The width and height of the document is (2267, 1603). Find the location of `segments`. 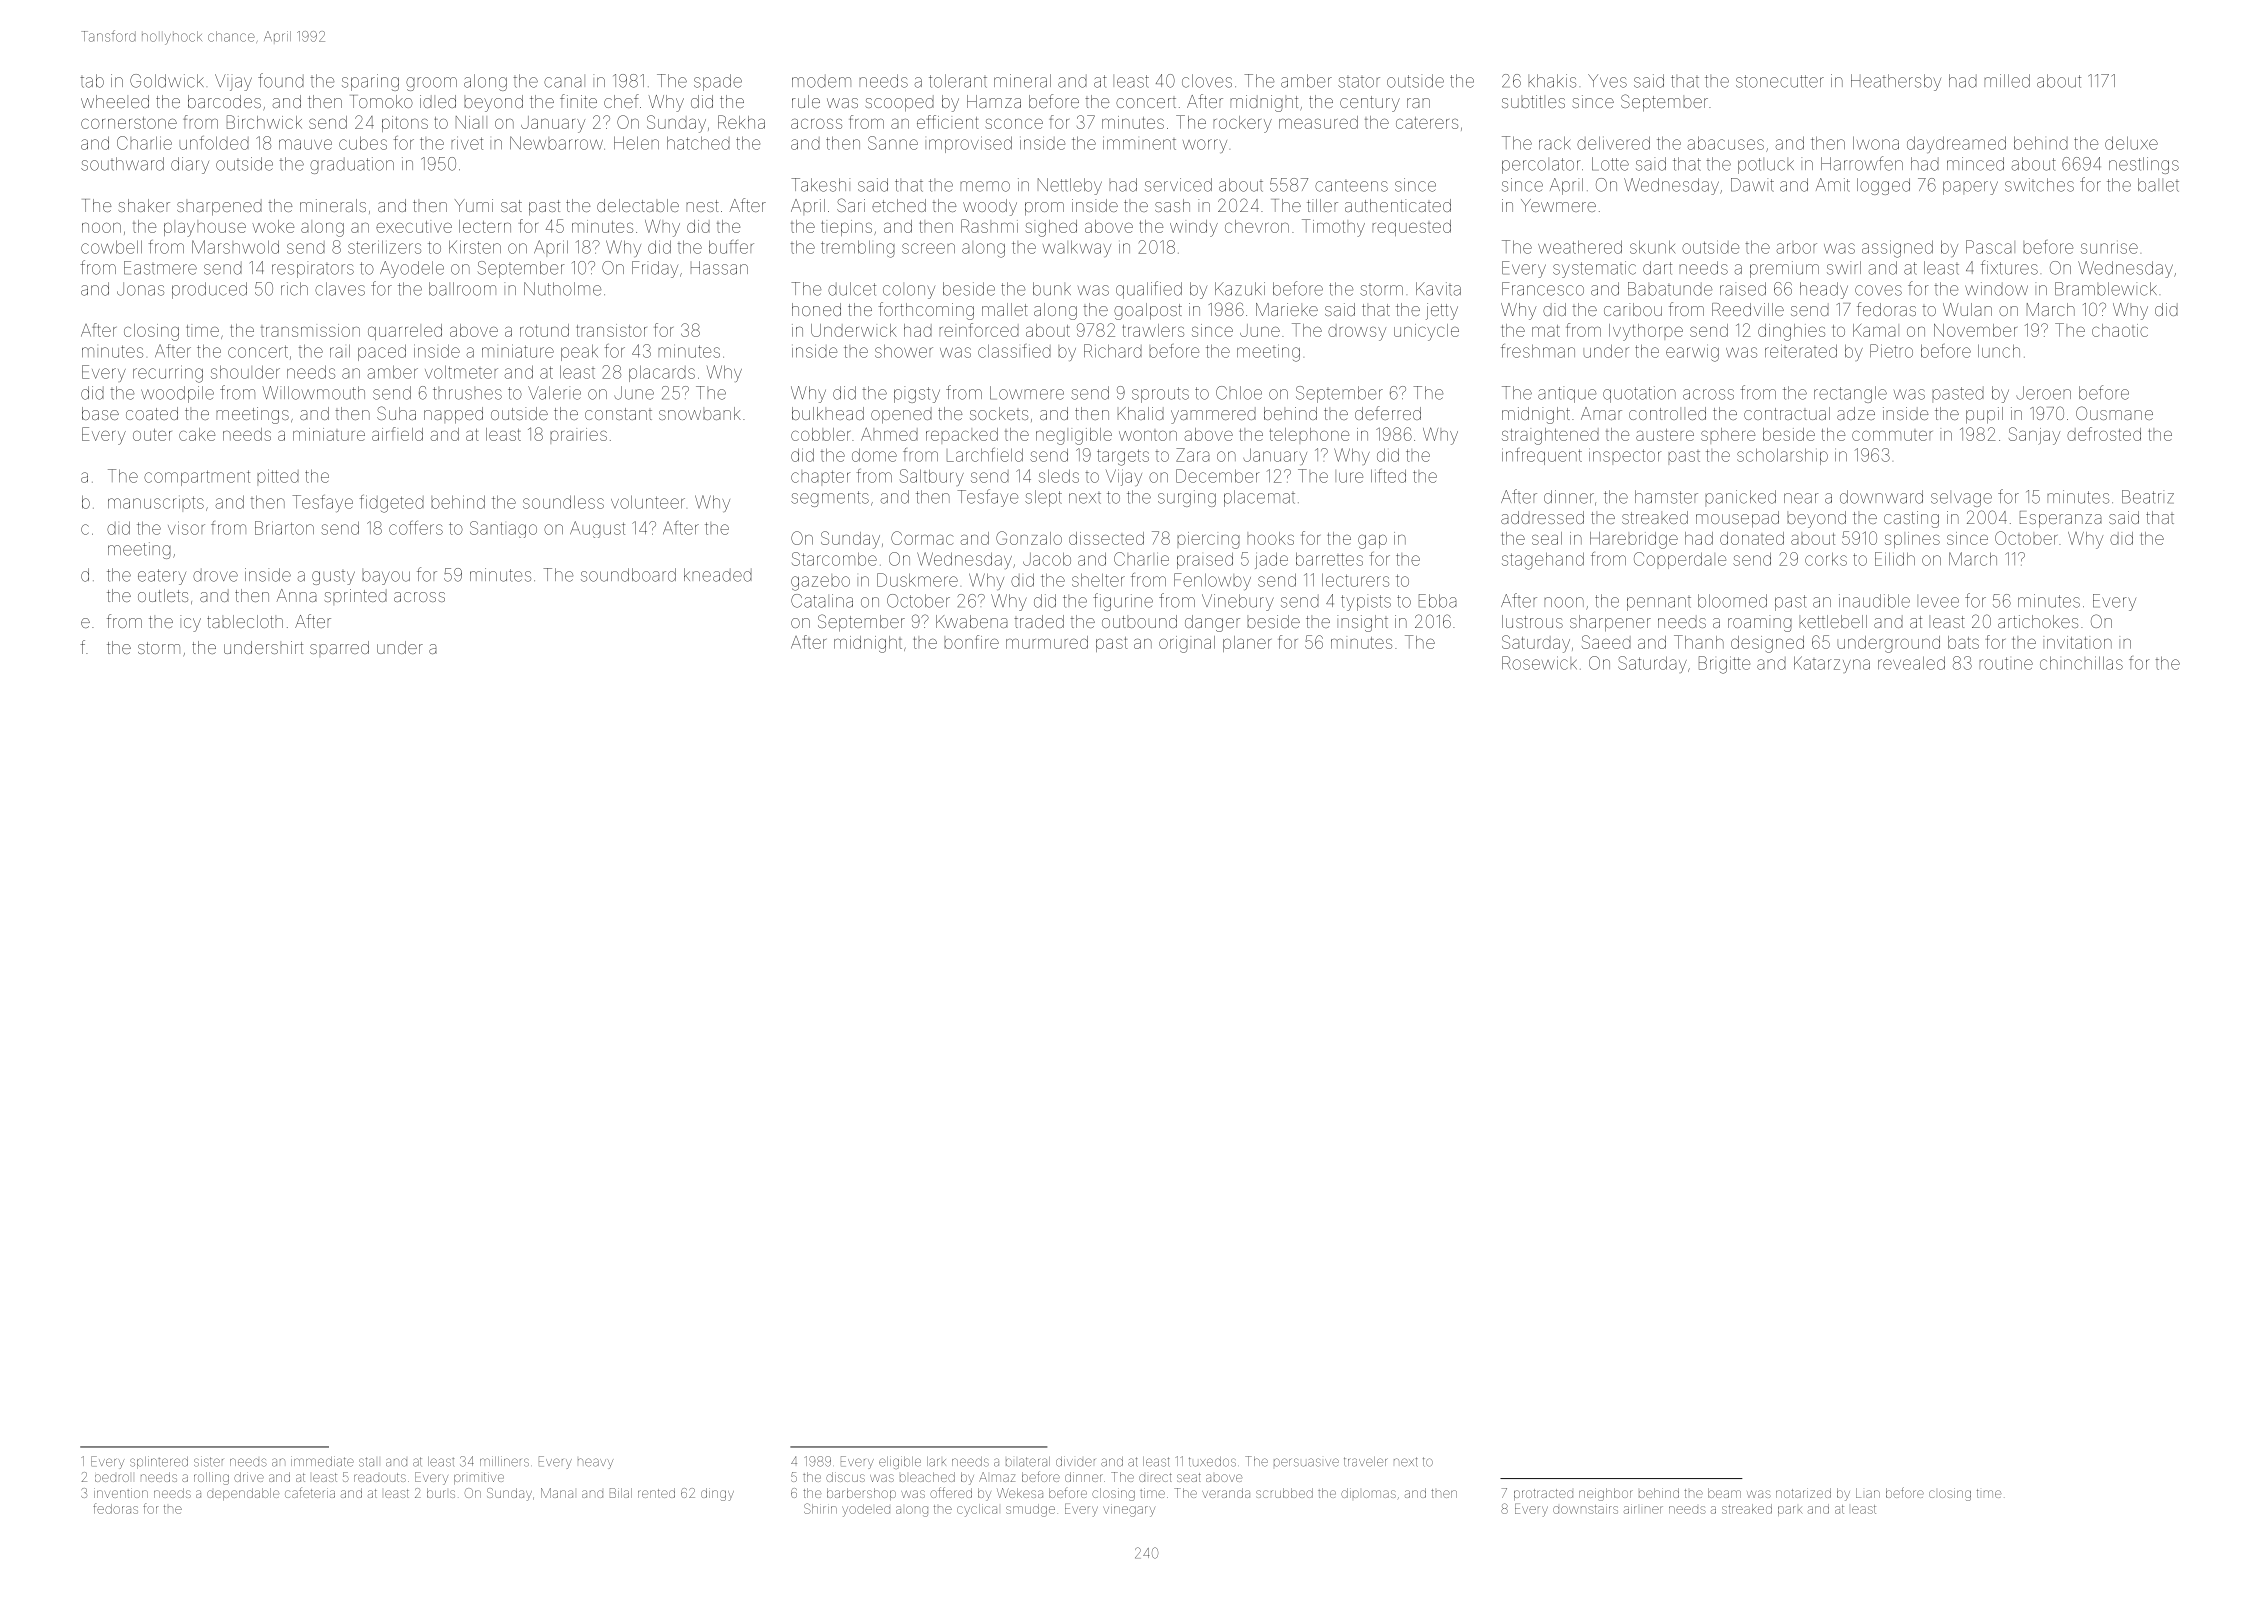

segments is located at coordinates (830, 499).
